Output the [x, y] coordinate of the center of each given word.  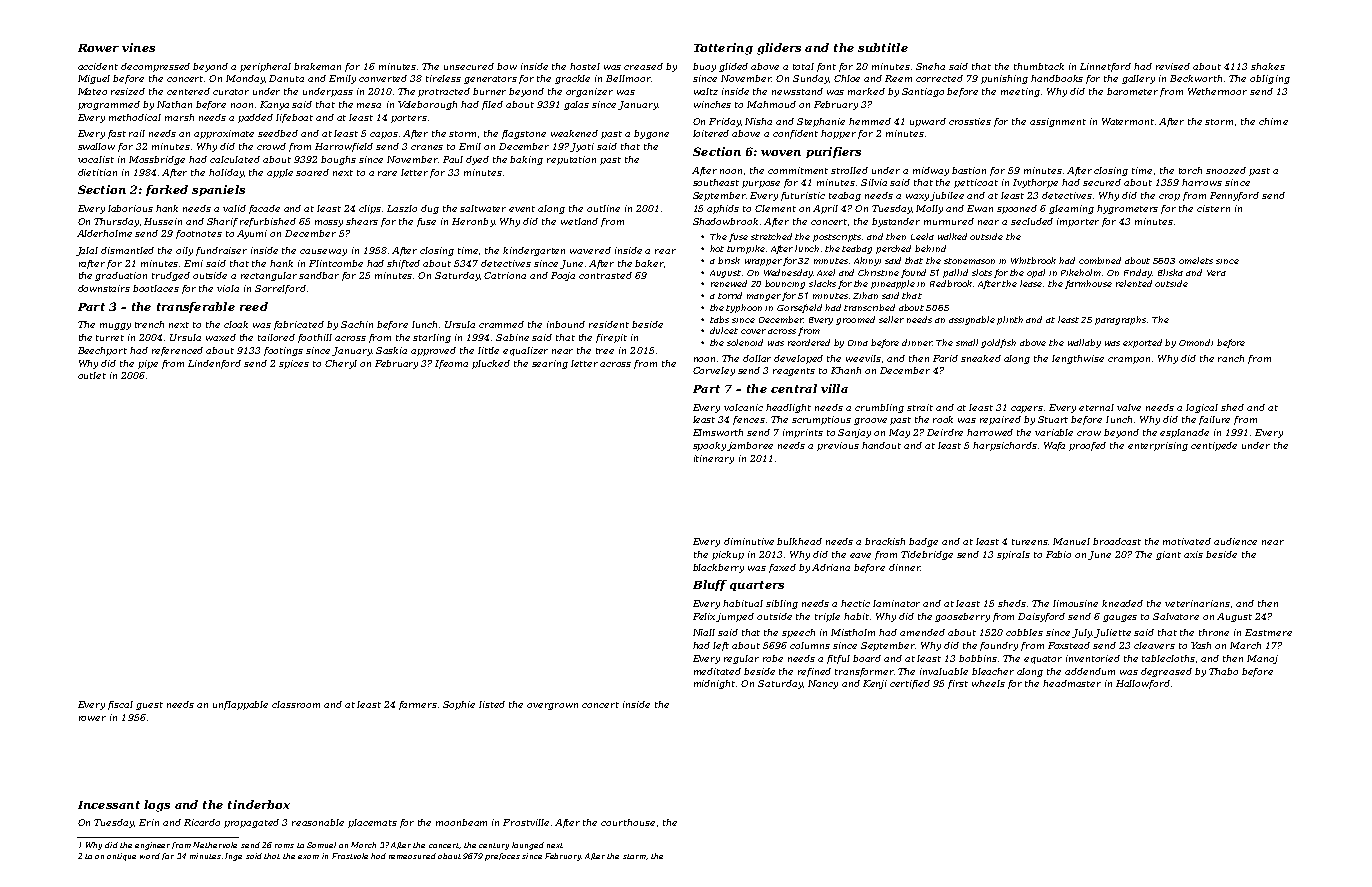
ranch [1231, 358]
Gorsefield [799, 308]
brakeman [317, 66]
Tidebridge [927, 555]
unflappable [240, 705]
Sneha [930, 66]
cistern [1213, 208]
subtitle [883, 47]
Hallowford [1143, 684]
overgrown [552, 706]
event [522, 209]
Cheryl [341, 364]
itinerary [714, 459]
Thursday [116, 222]
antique [121, 857]
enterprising [1158, 446]
